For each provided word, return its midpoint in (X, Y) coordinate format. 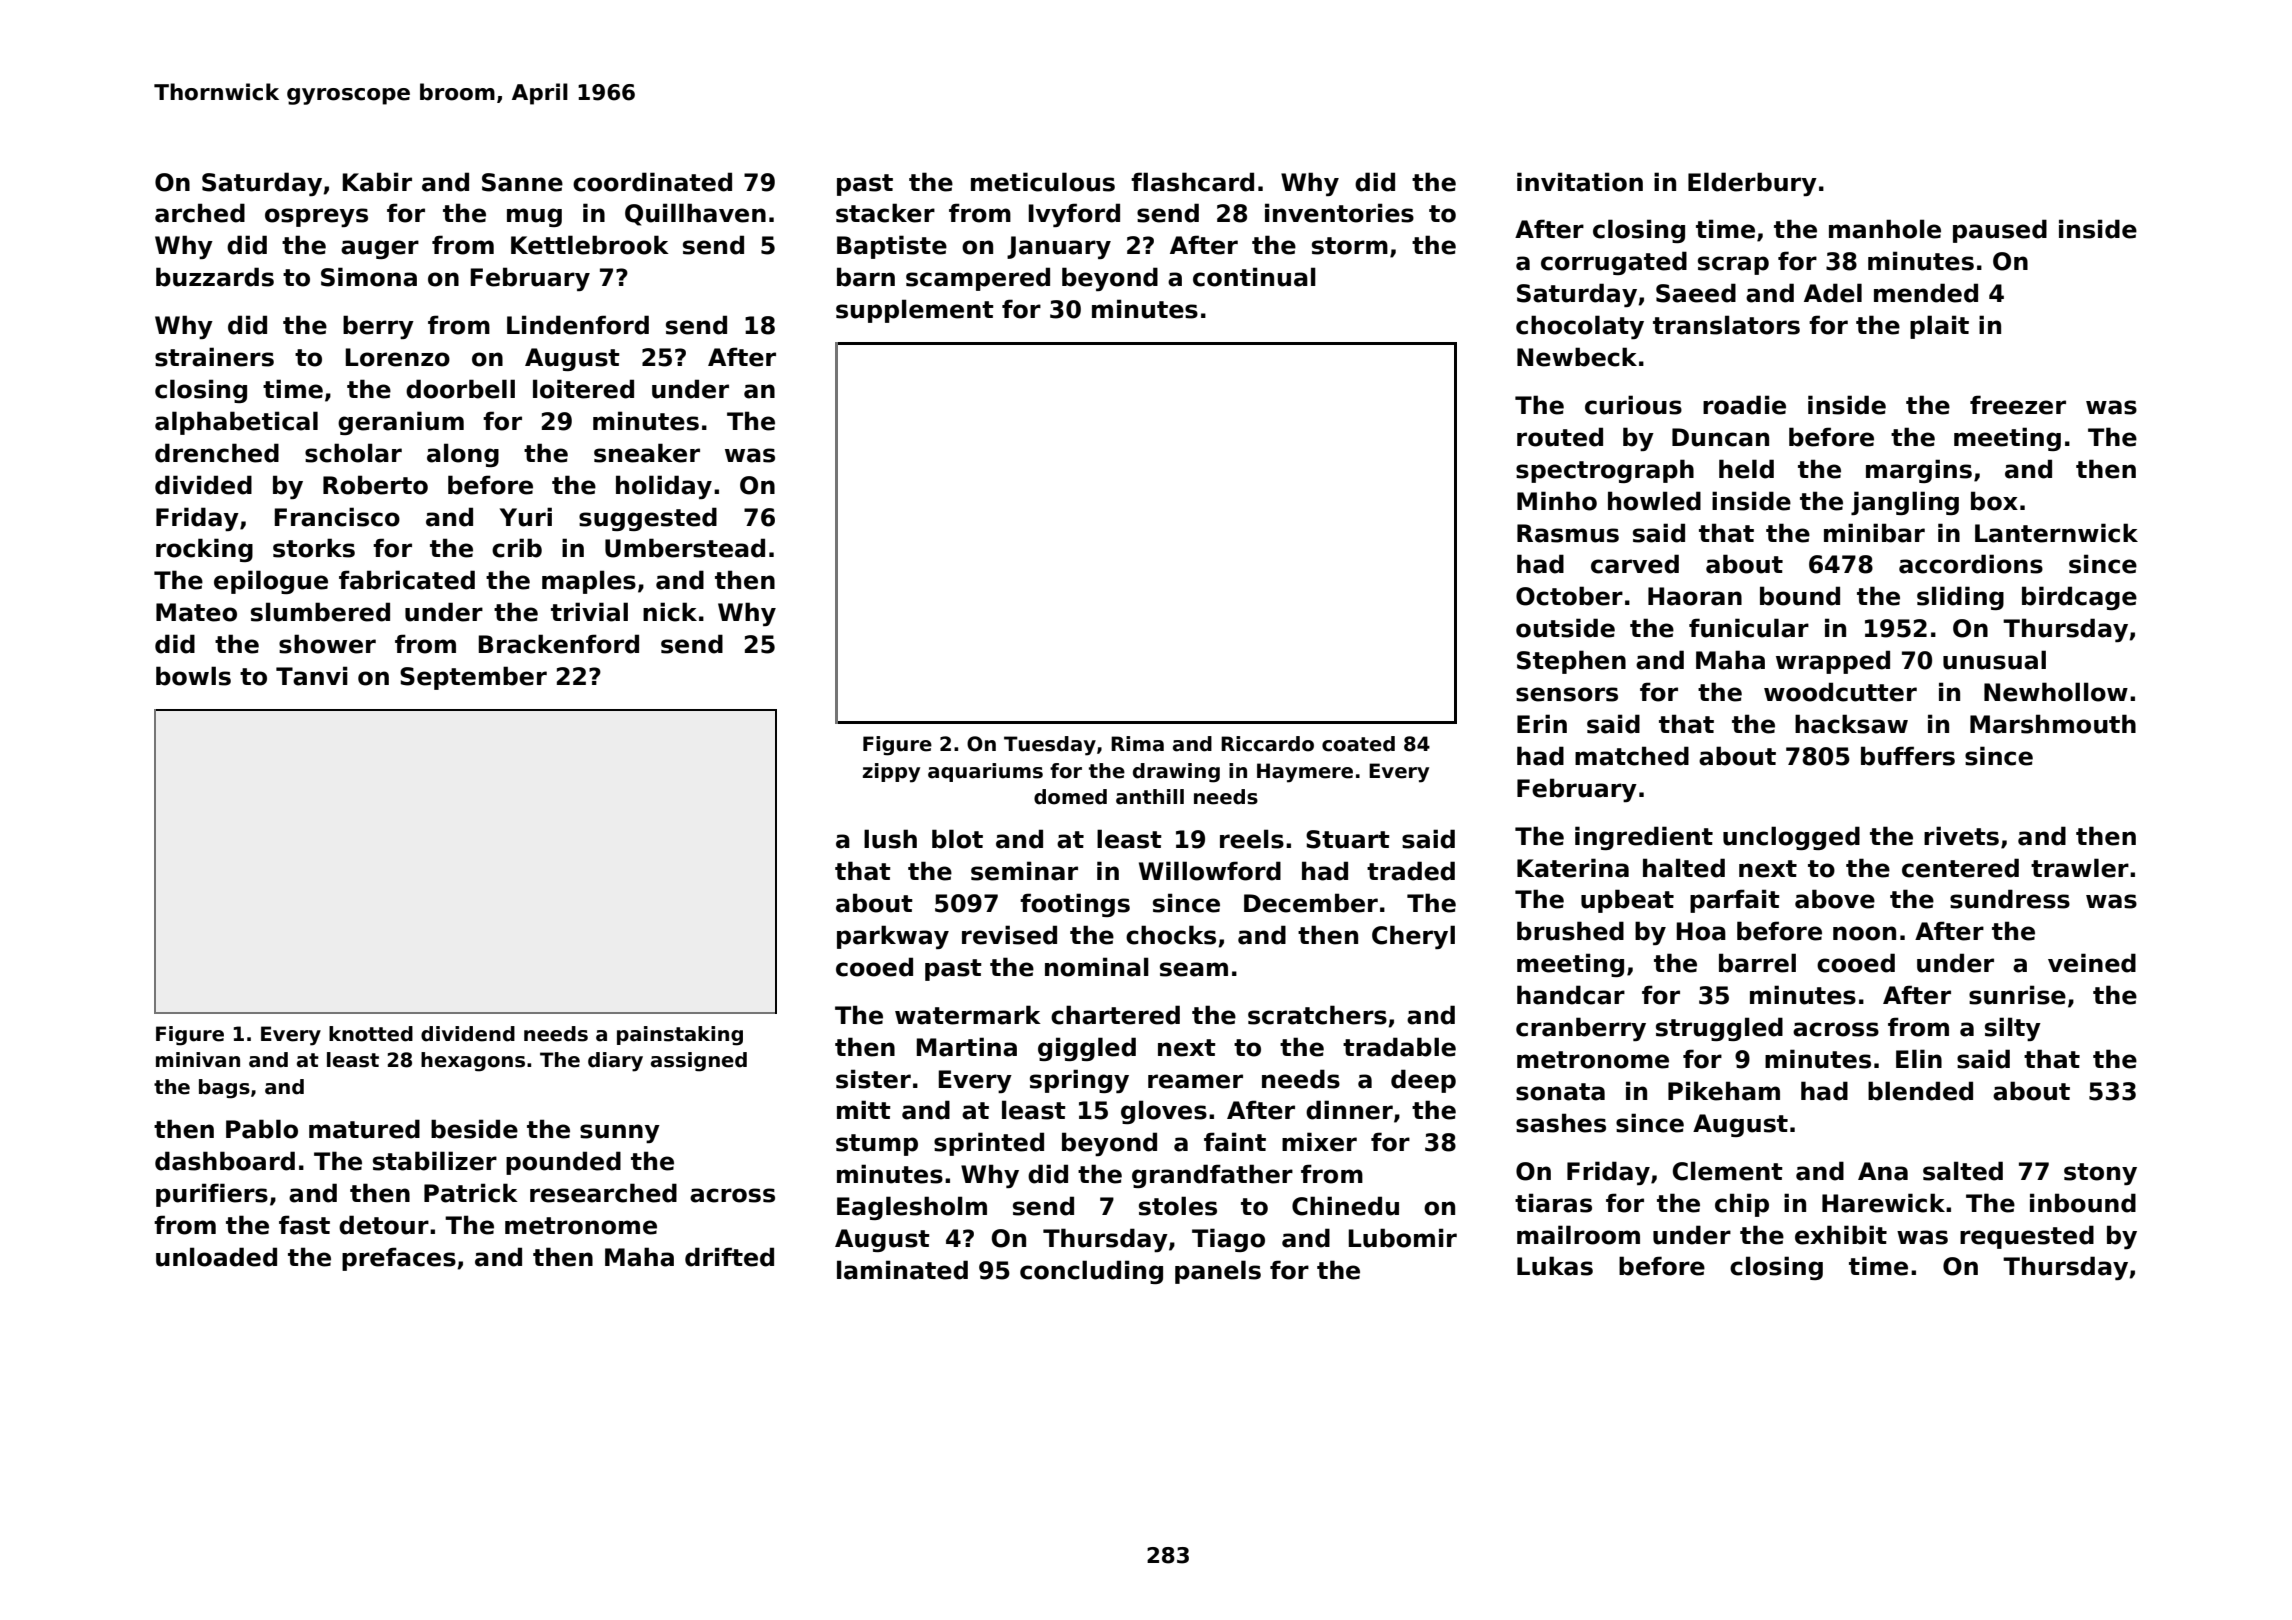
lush (890, 839)
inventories (1339, 213)
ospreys (316, 217)
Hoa (1701, 931)
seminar (1024, 871)
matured (364, 1129)
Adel (1833, 293)
